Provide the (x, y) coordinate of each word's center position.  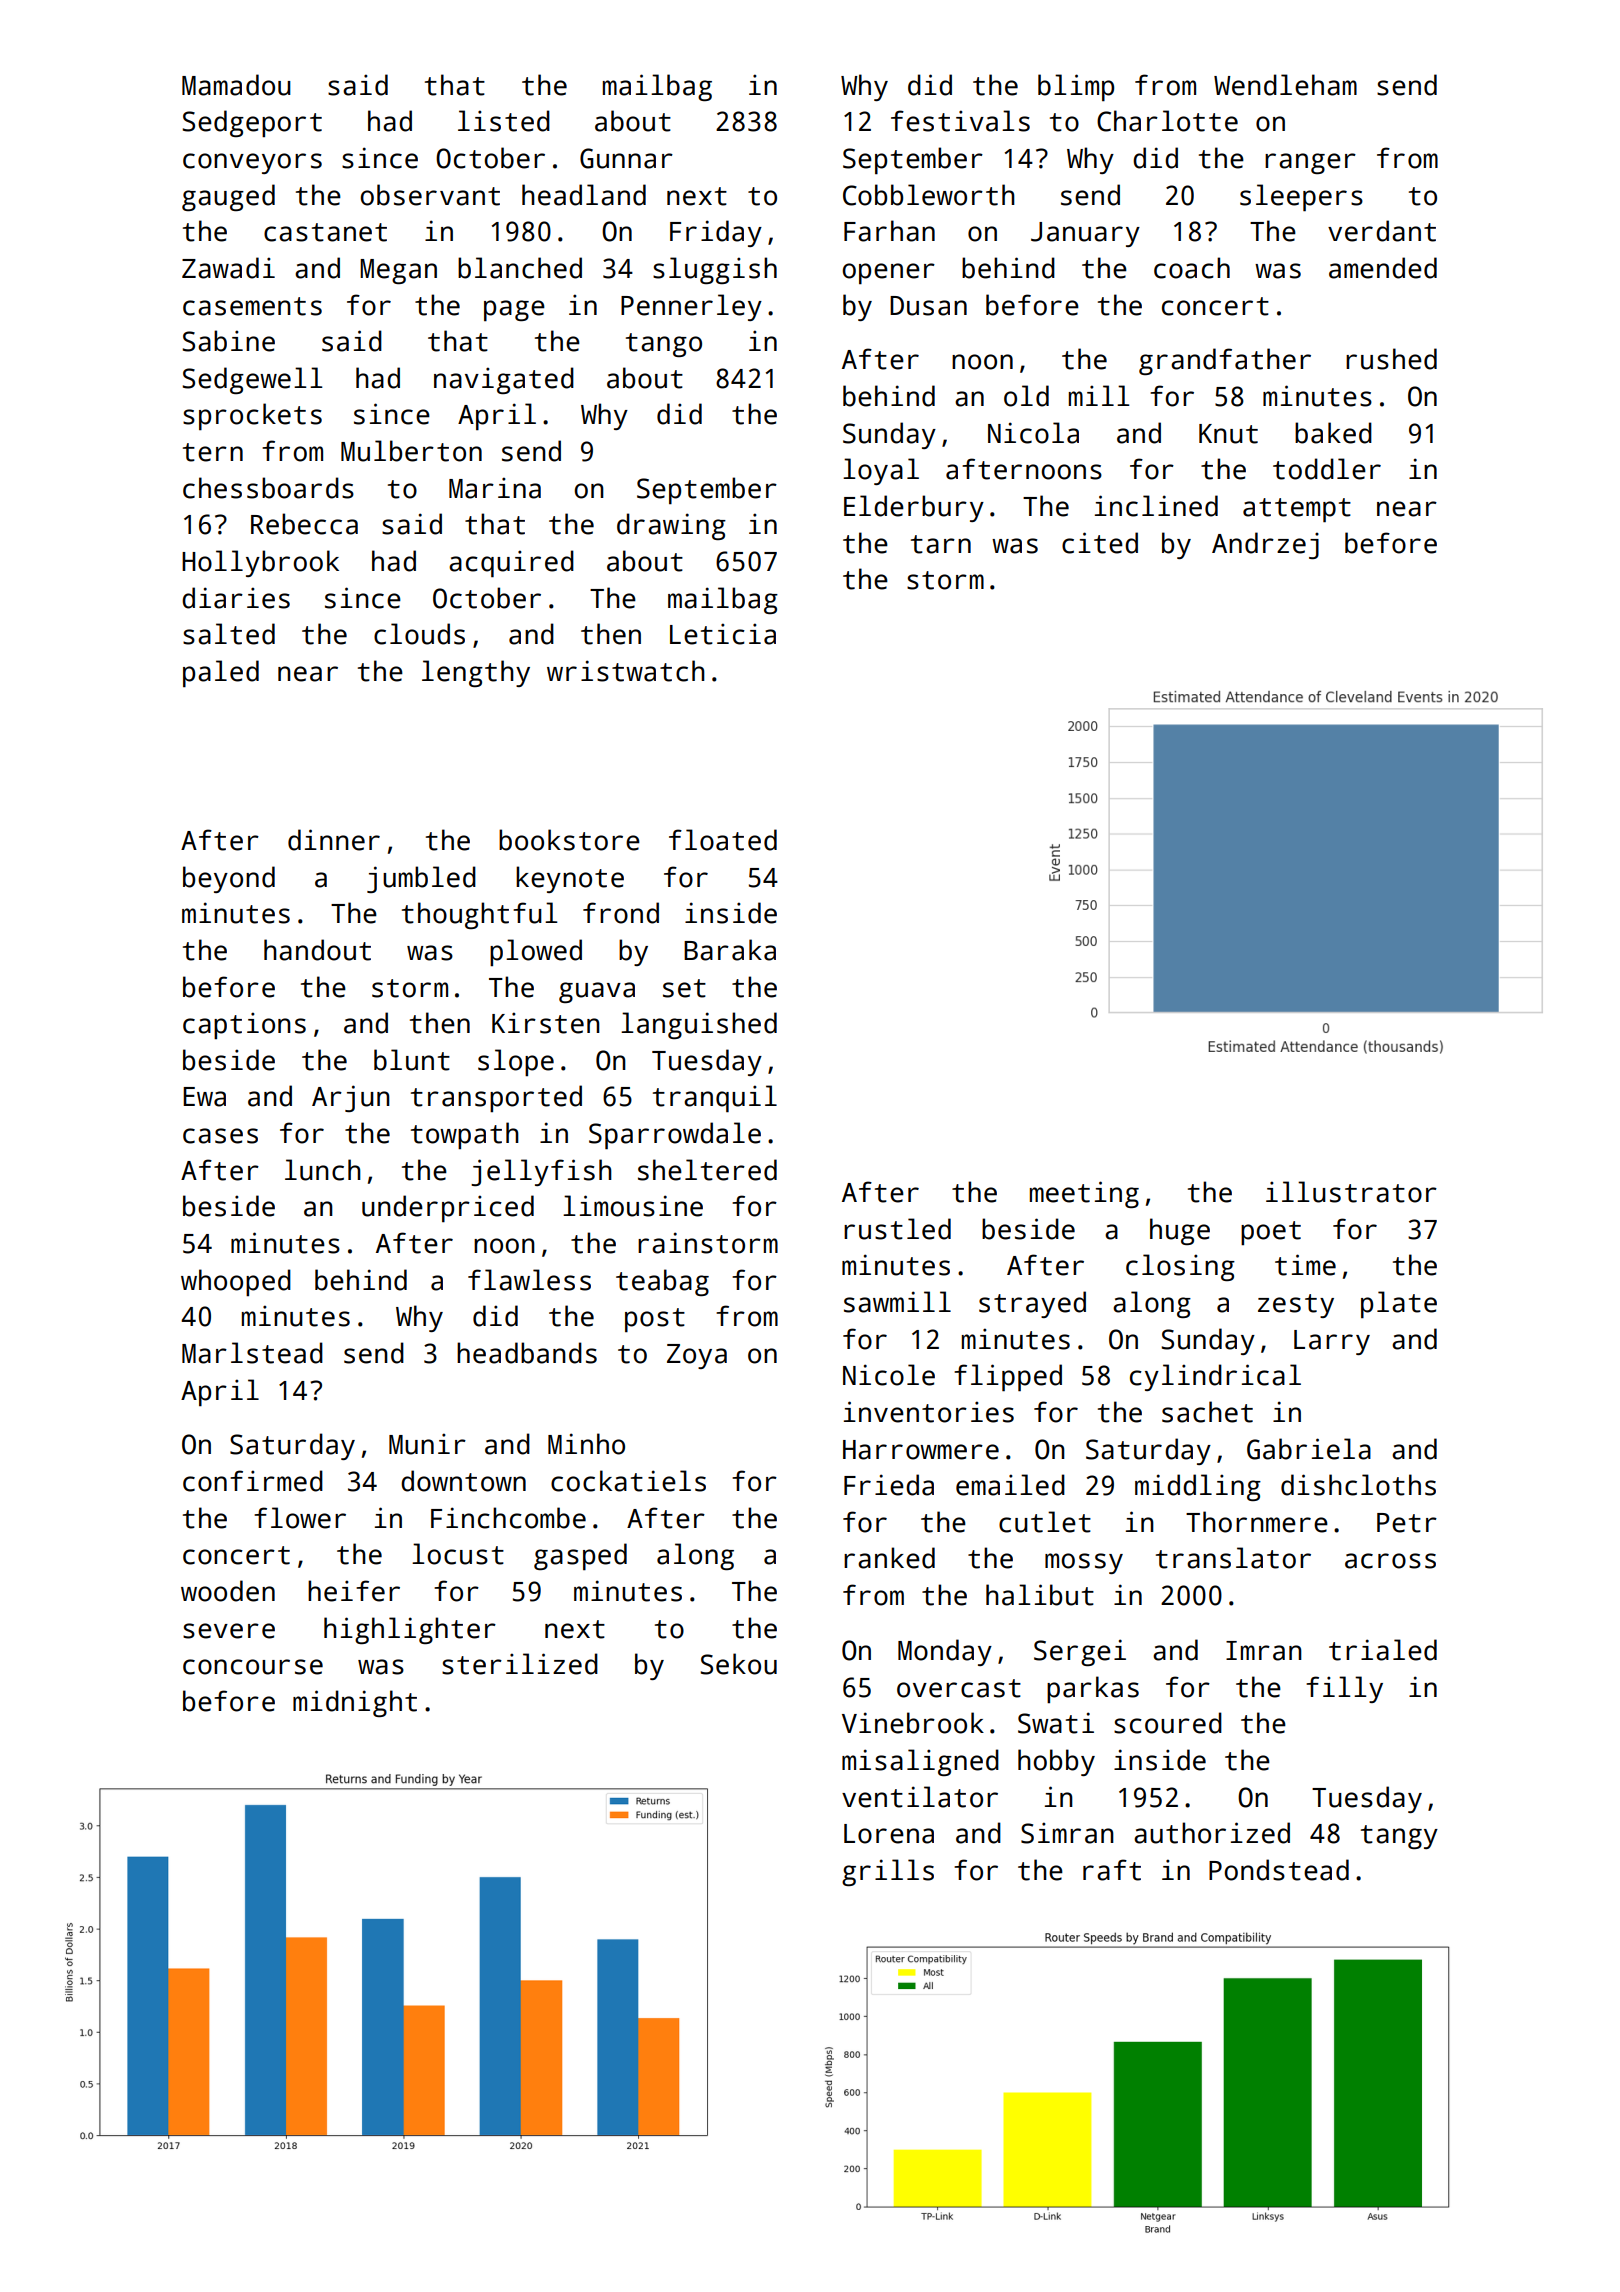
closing (1180, 1267)
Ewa (204, 1097)
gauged (228, 197)
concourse (253, 1667)
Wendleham (1285, 85)
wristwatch (626, 671)
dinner (334, 840)
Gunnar (626, 158)
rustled (897, 1229)
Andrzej (1265, 545)
